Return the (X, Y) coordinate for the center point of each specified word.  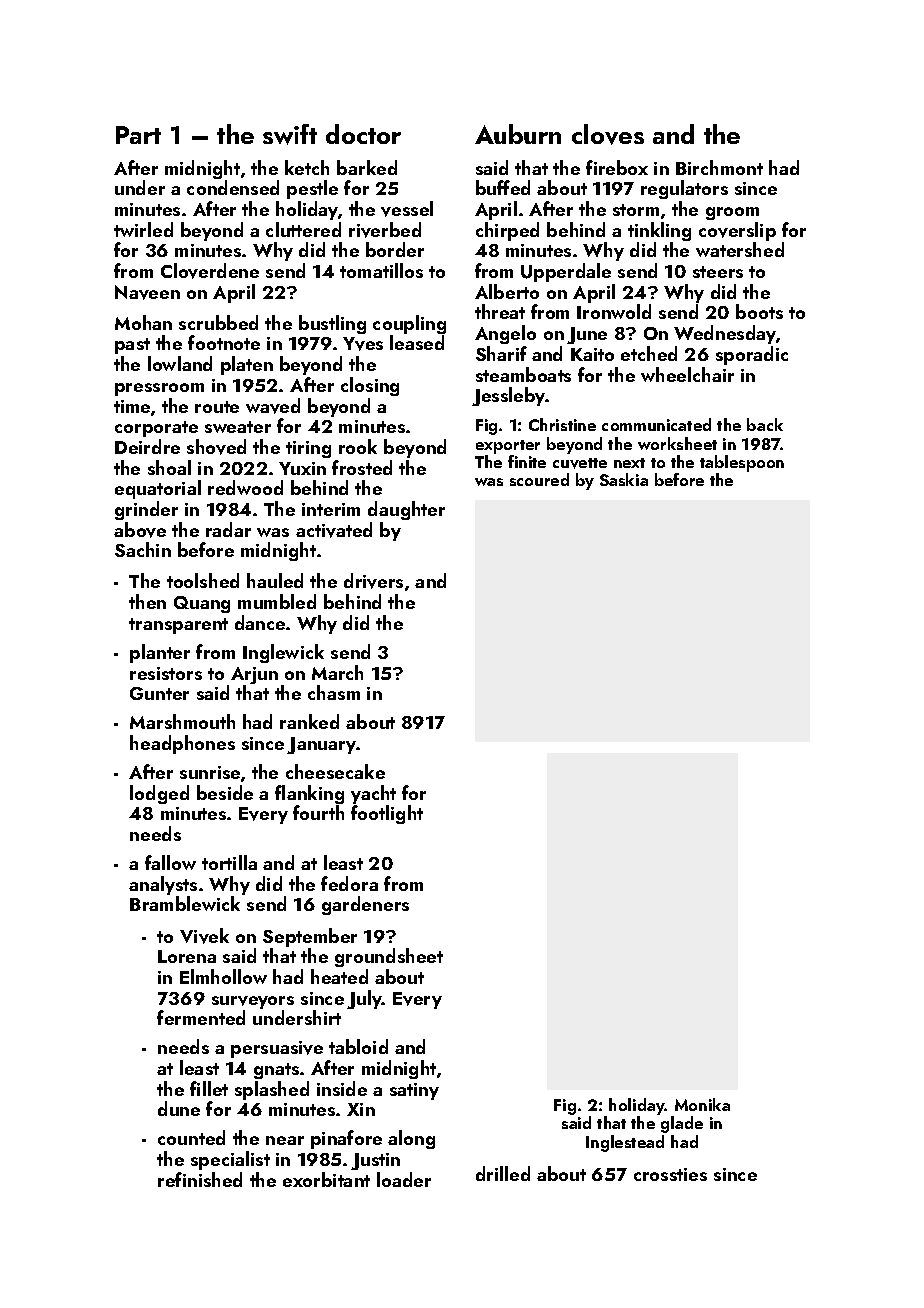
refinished (200, 1179)
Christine (562, 424)
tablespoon (742, 463)
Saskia (624, 479)
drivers (373, 581)
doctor (363, 134)
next (629, 463)
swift (290, 134)
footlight (387, 814)
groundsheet (389, 957)
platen (247, 365)
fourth (318, 812)
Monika (702, 1104)
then (147, 601)
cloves (608, 134)
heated (339, 976)
